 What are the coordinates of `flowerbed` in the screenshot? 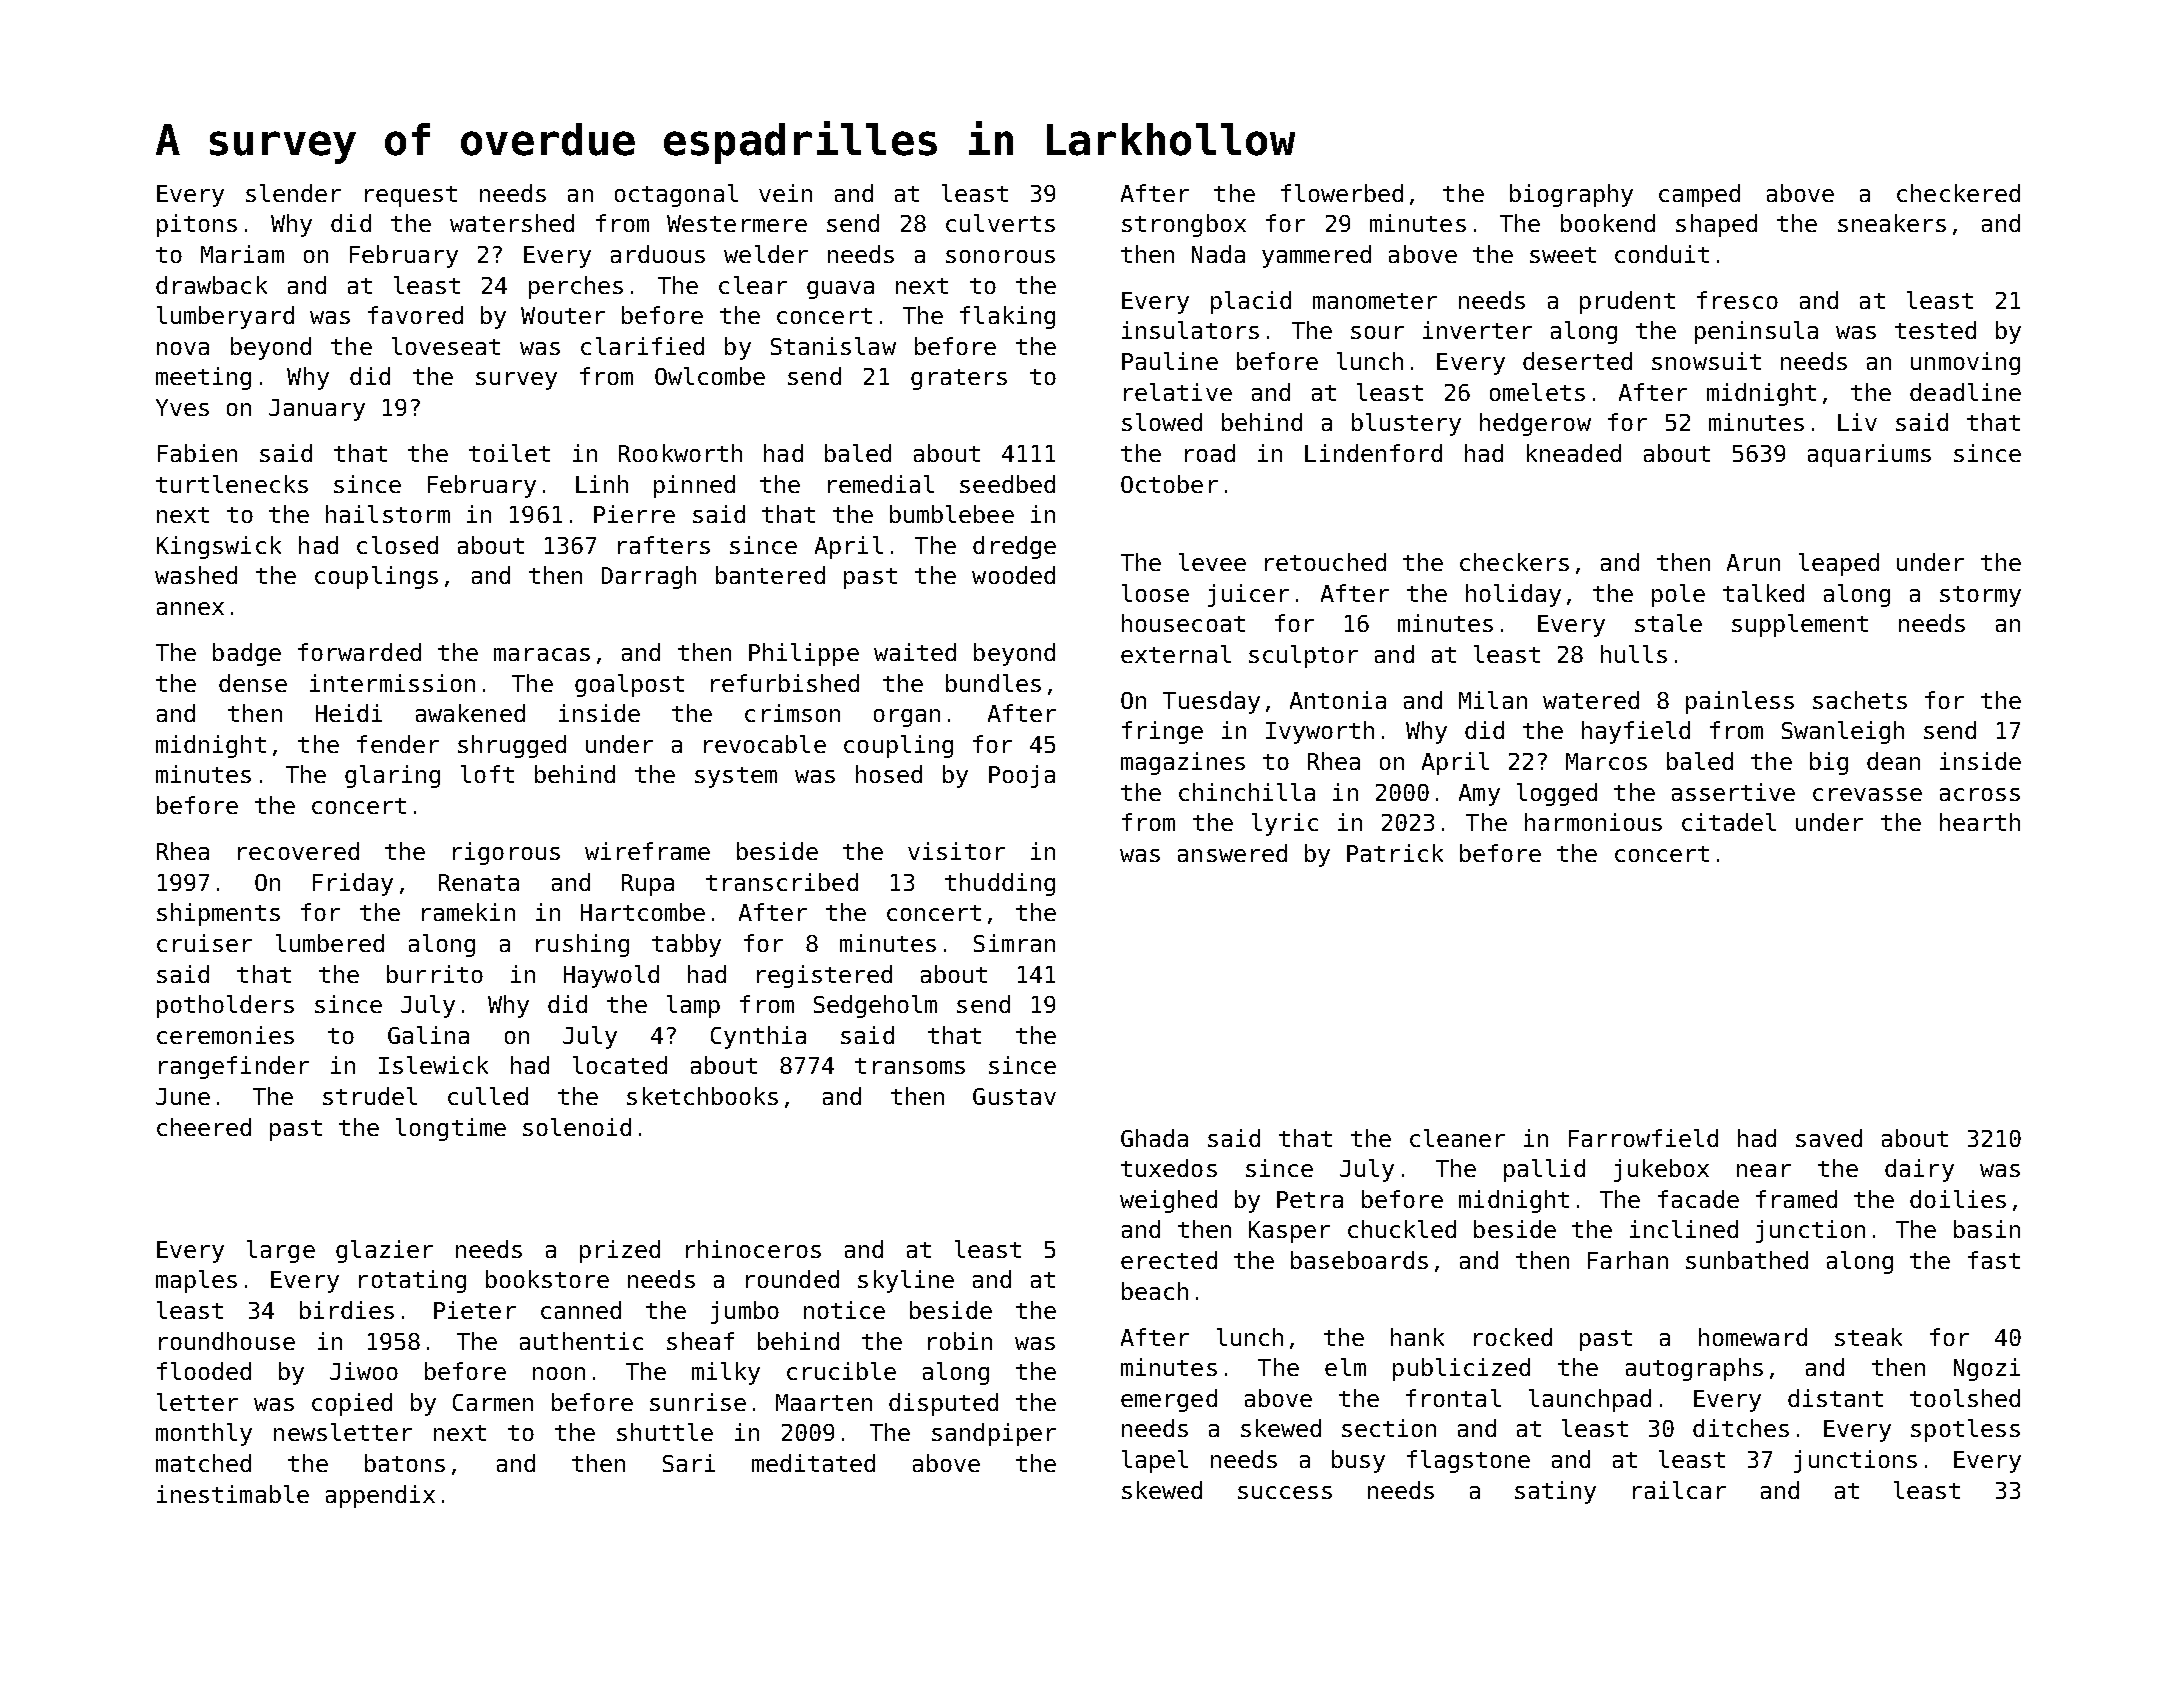 It's located at (1342, 193).
